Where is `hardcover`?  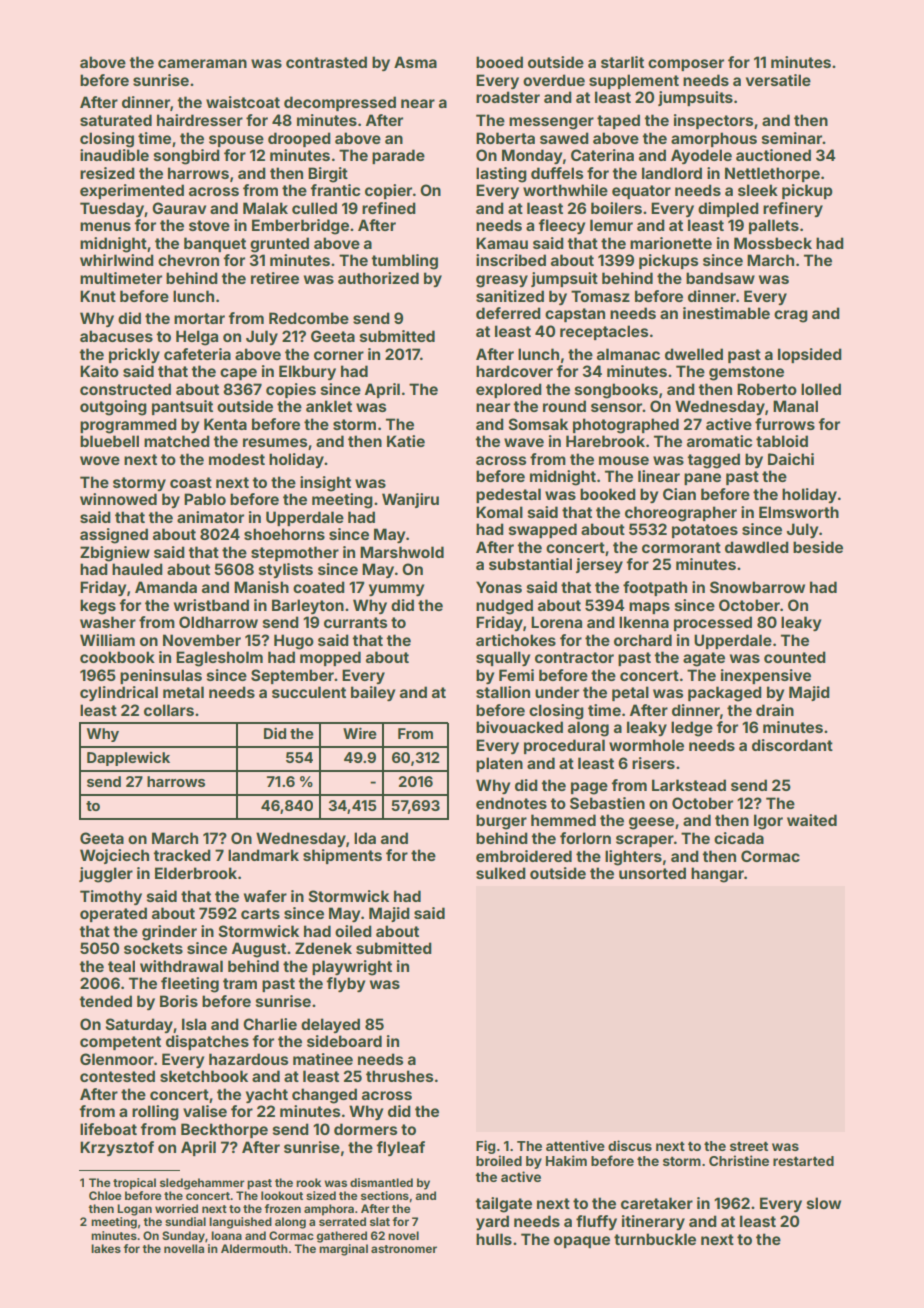 hardcover is located at coordinates (514, 371).
